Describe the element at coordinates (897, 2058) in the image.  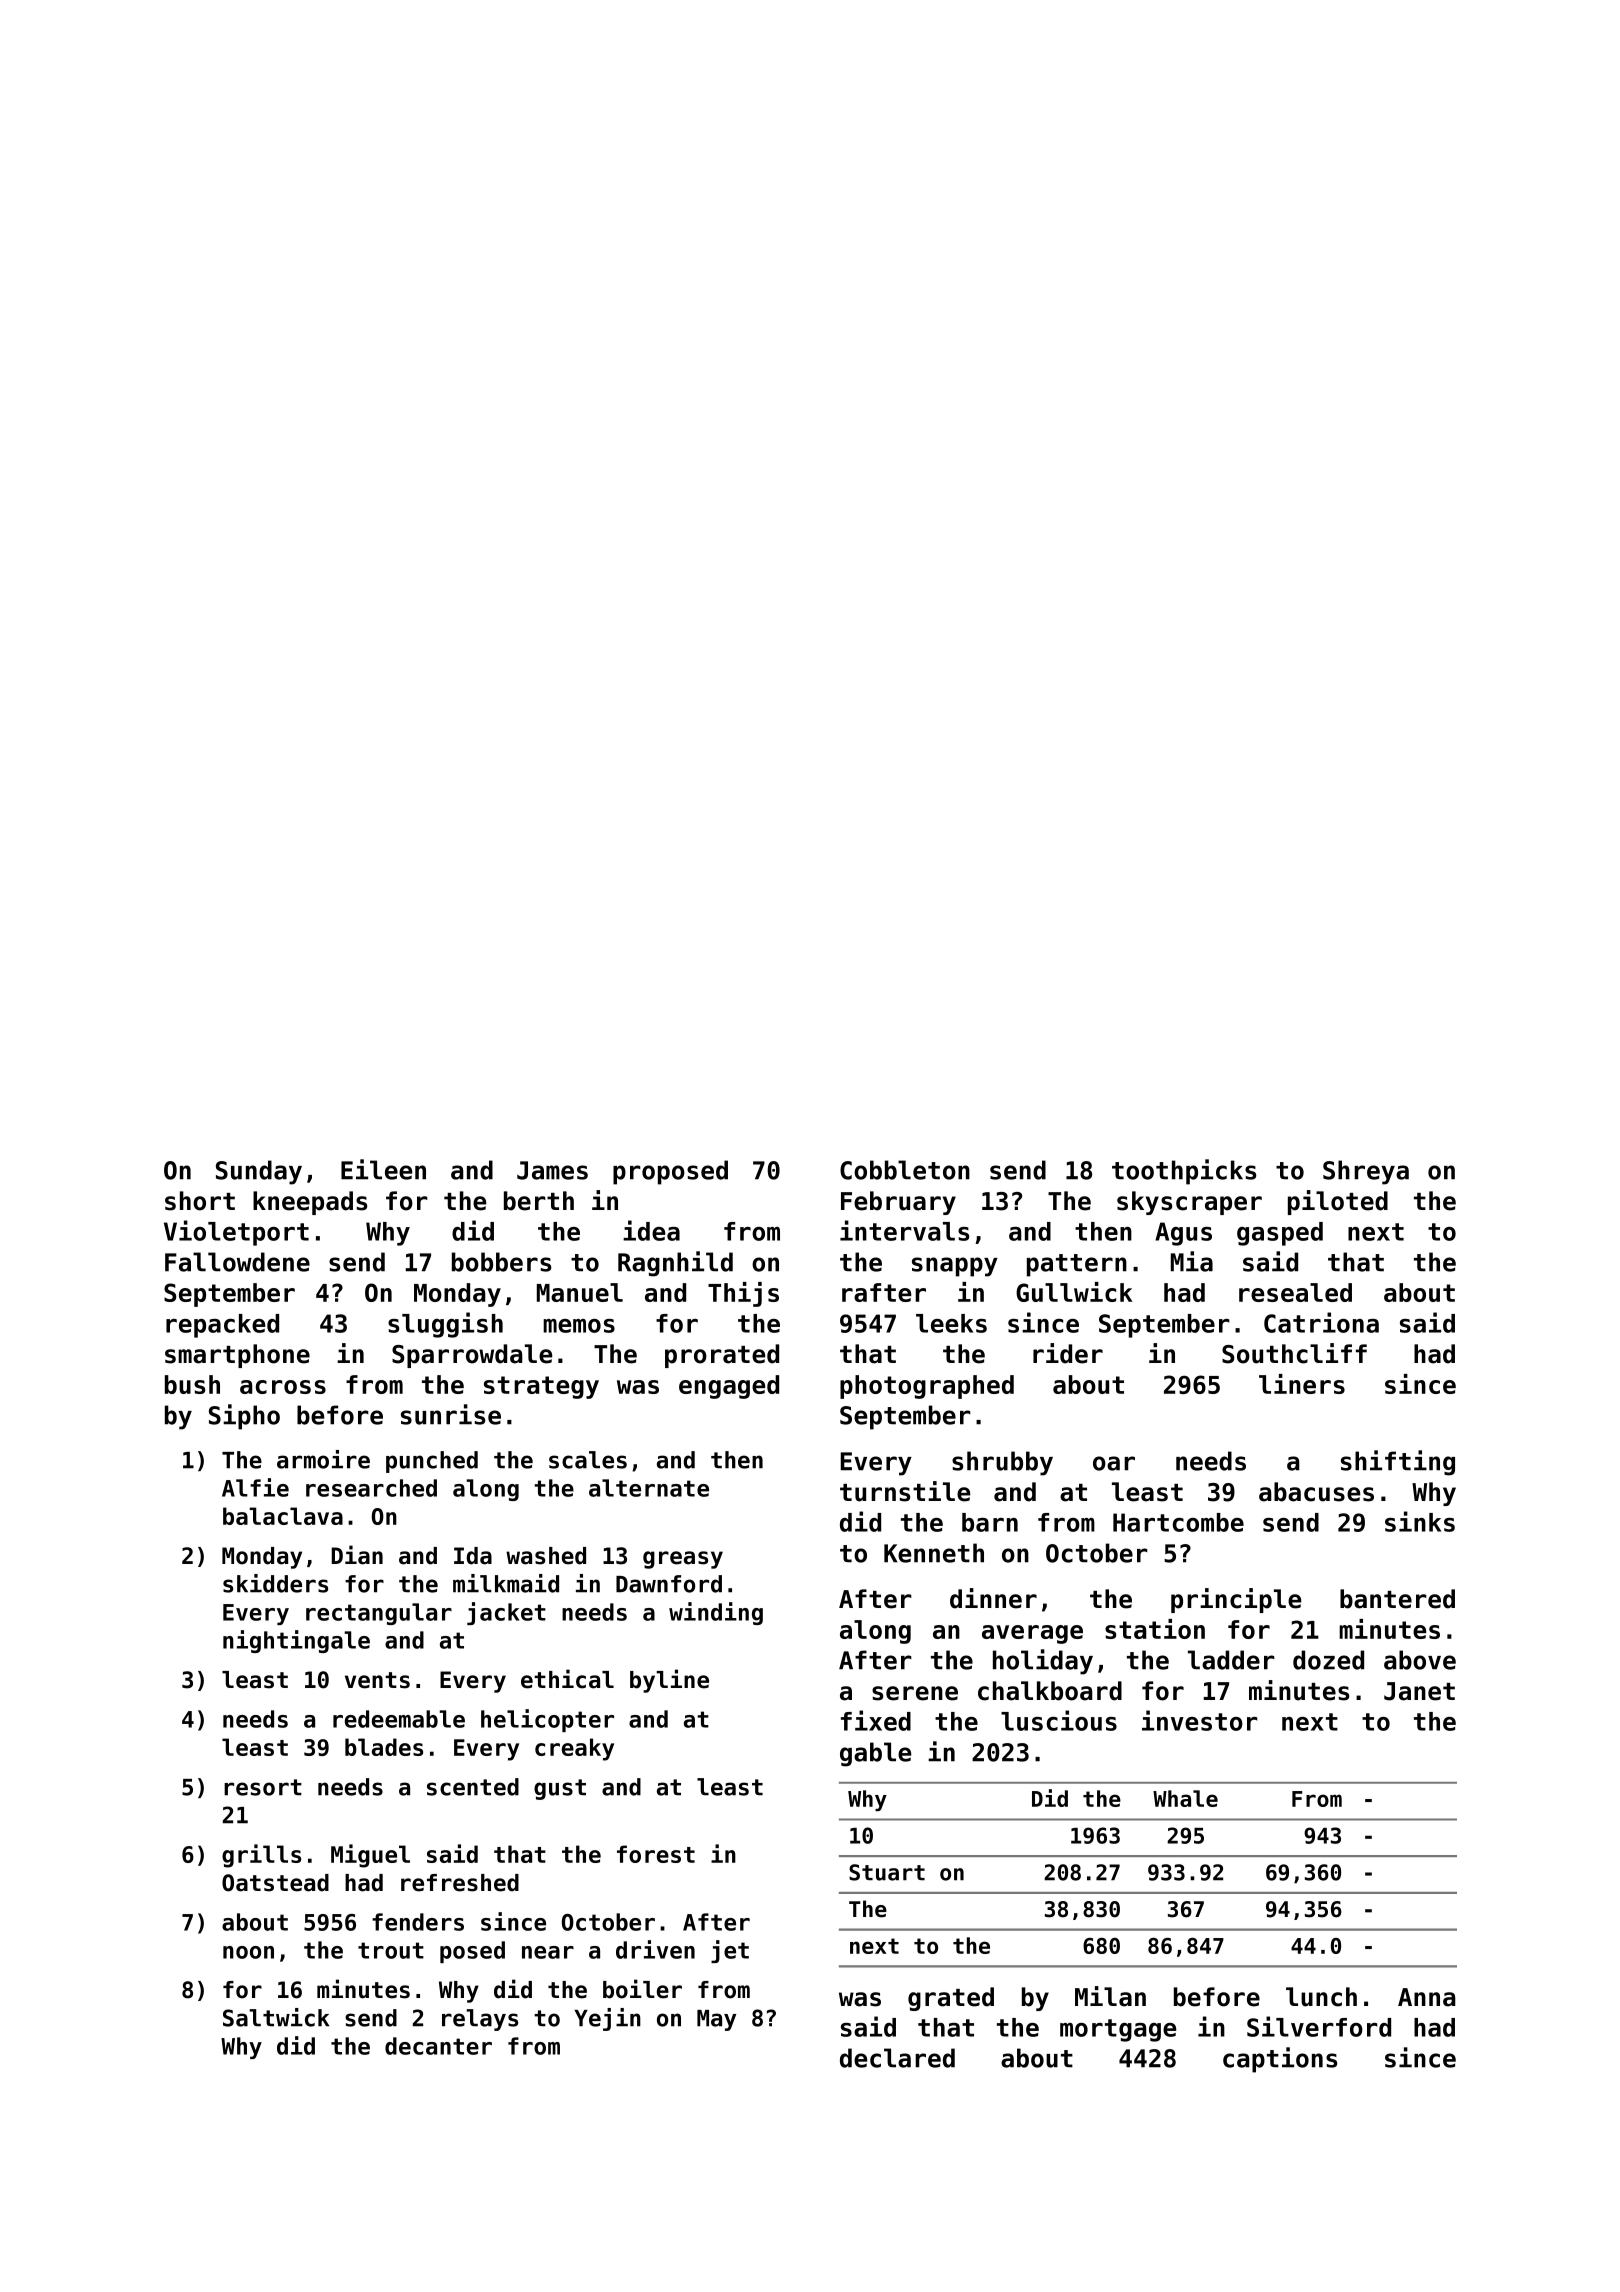
I see `declared` at that location.
